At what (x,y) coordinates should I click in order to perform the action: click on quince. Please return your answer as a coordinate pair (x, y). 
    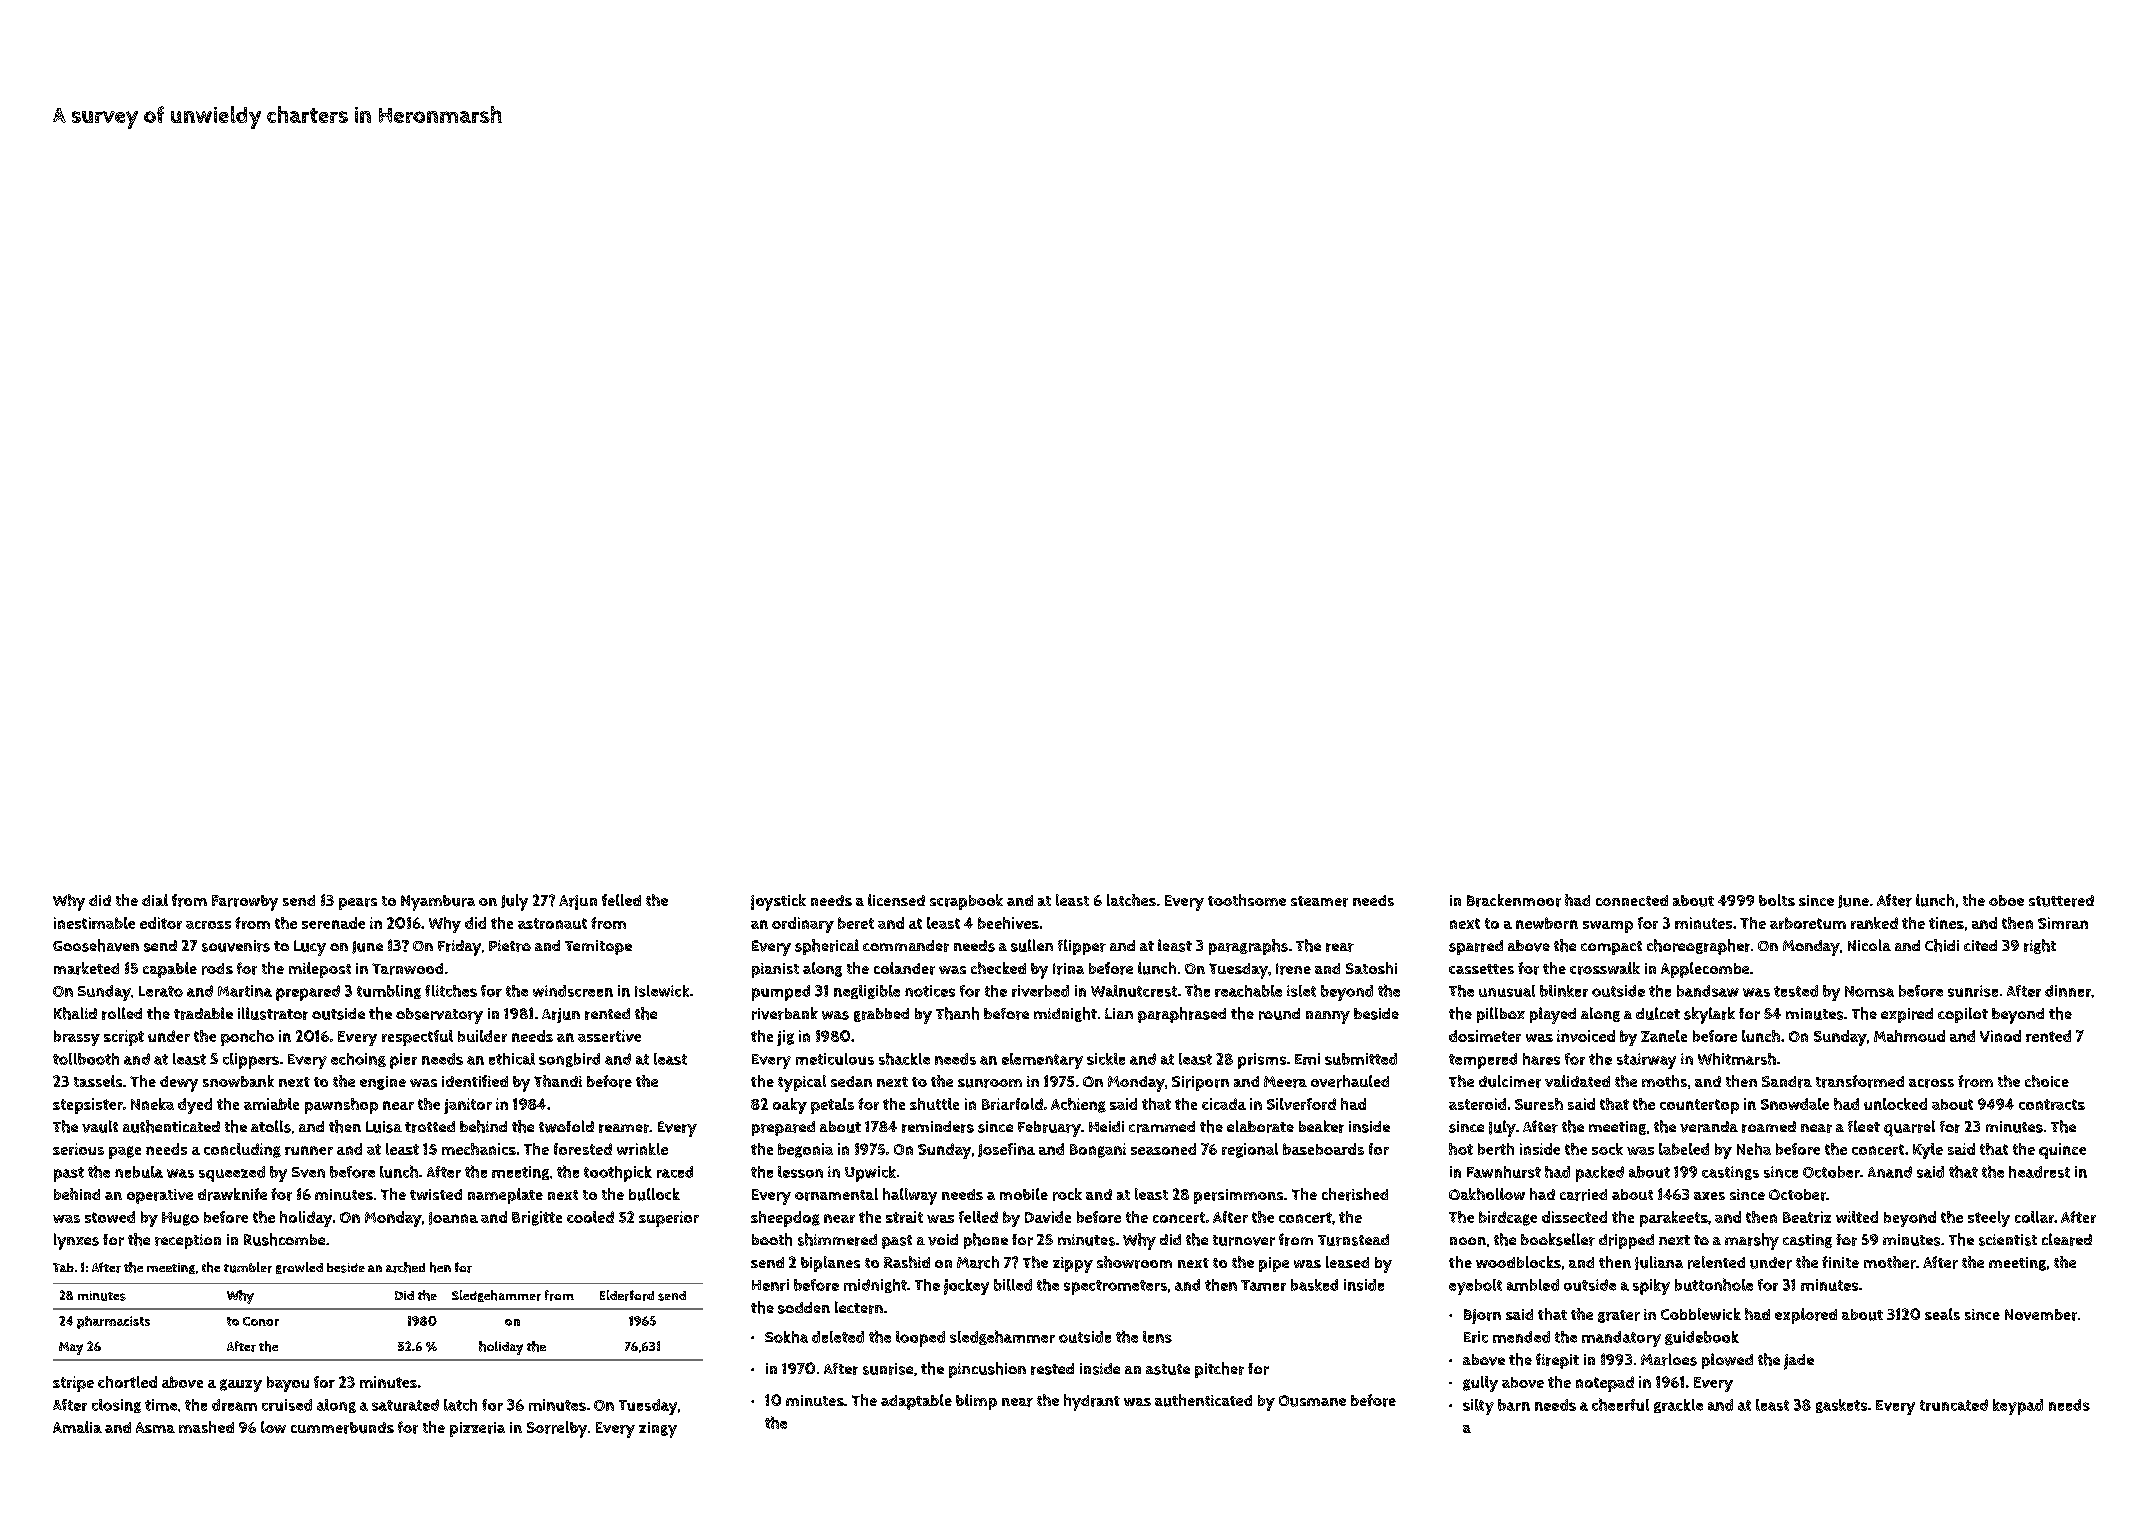
    Looking at the image, I should click on (2062, 1151).
